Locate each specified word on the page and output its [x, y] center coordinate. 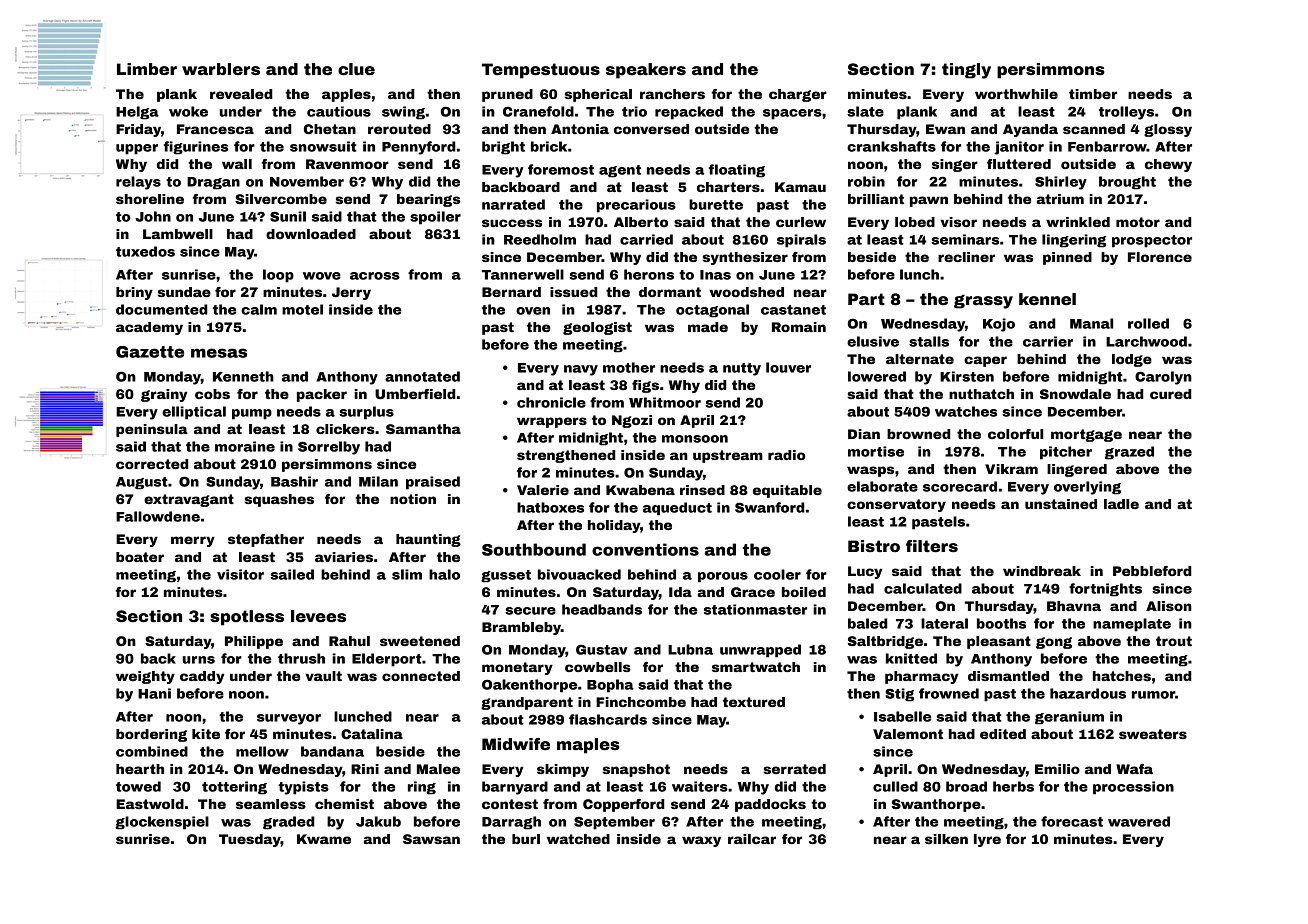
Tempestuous [541, 71]
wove [322, 276]
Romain [799, 327]
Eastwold [150, 804]
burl [526, 839]
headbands [602, 609]
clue [356, 69]
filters [932, 546]
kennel [1047, 299]
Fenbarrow [1107, 146]
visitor [240, 574]
